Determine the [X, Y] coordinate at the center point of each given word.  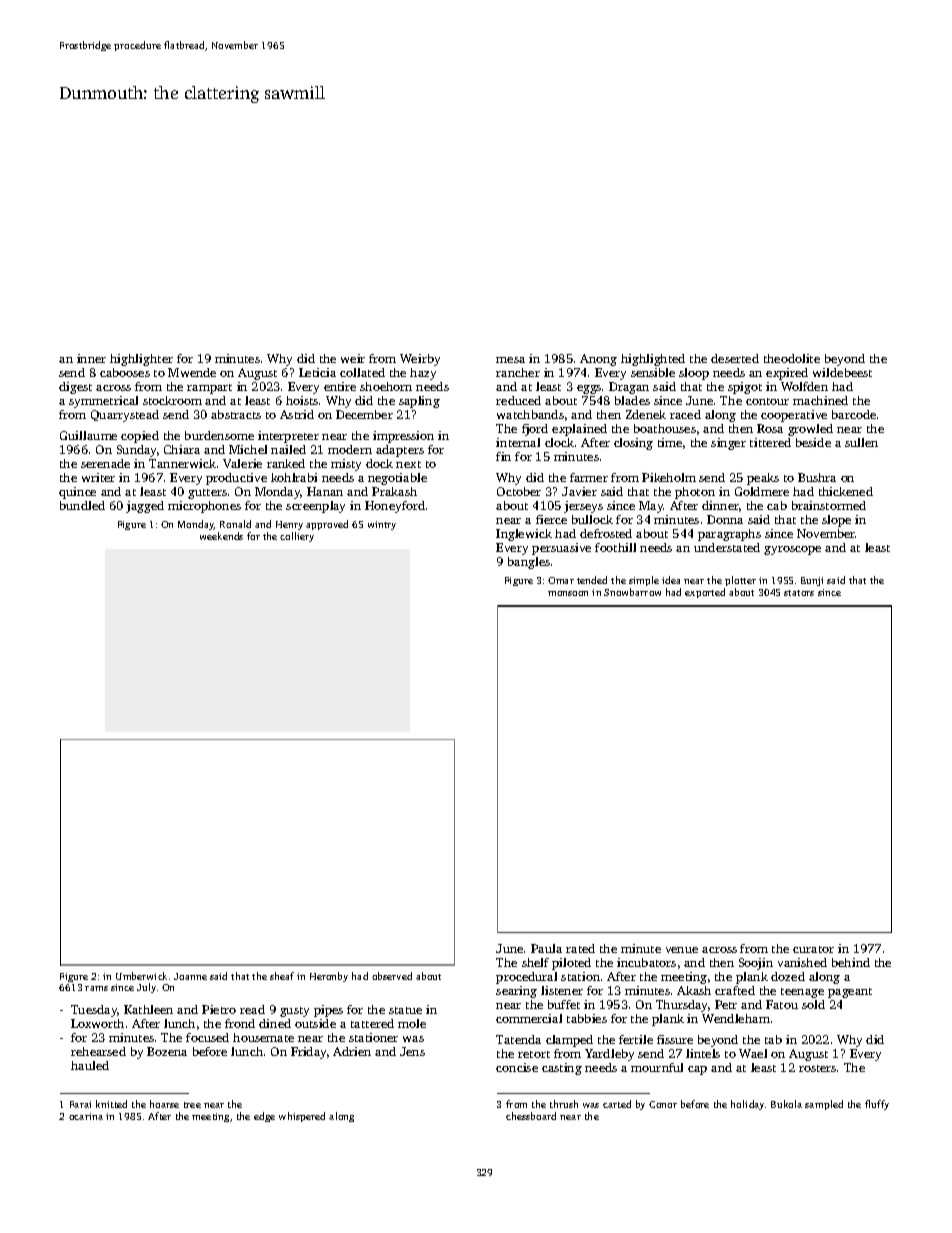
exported [705, 593]
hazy [423, 374]
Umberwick [141, 976]
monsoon [568, 593]
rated [580, 948]
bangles [529, 563]
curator [813, 949]
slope [836, 521]
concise [517, 1067]
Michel [248, 449]
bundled [82, 505]
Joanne [190, 976]
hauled [90, 1065]
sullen [861, 442]
